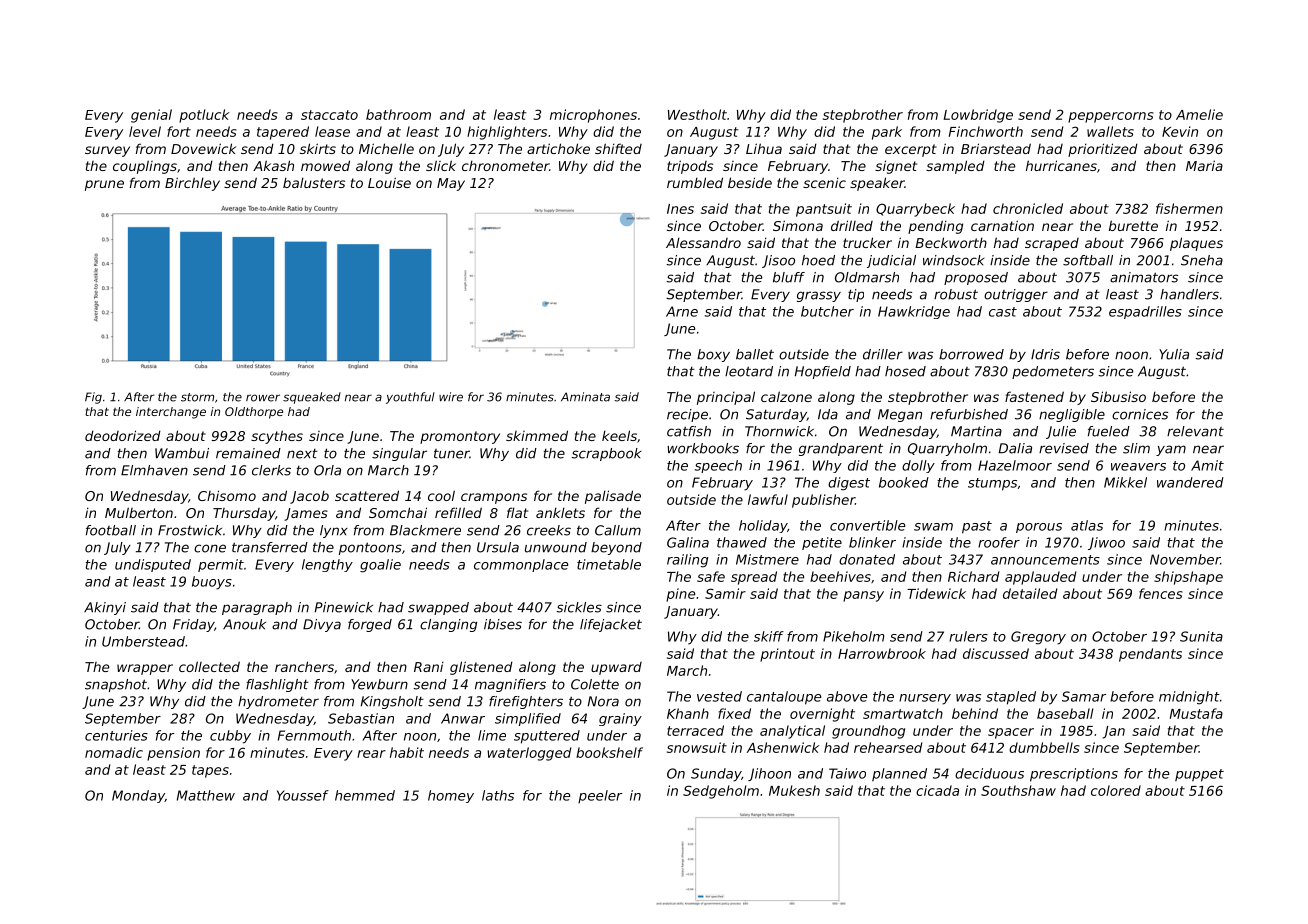 The width and height of the document is (1308, 924). What do you see at coordinates (721, 792) in the document?
I see `Sedgeholm` at bounding box center [721, 792].
